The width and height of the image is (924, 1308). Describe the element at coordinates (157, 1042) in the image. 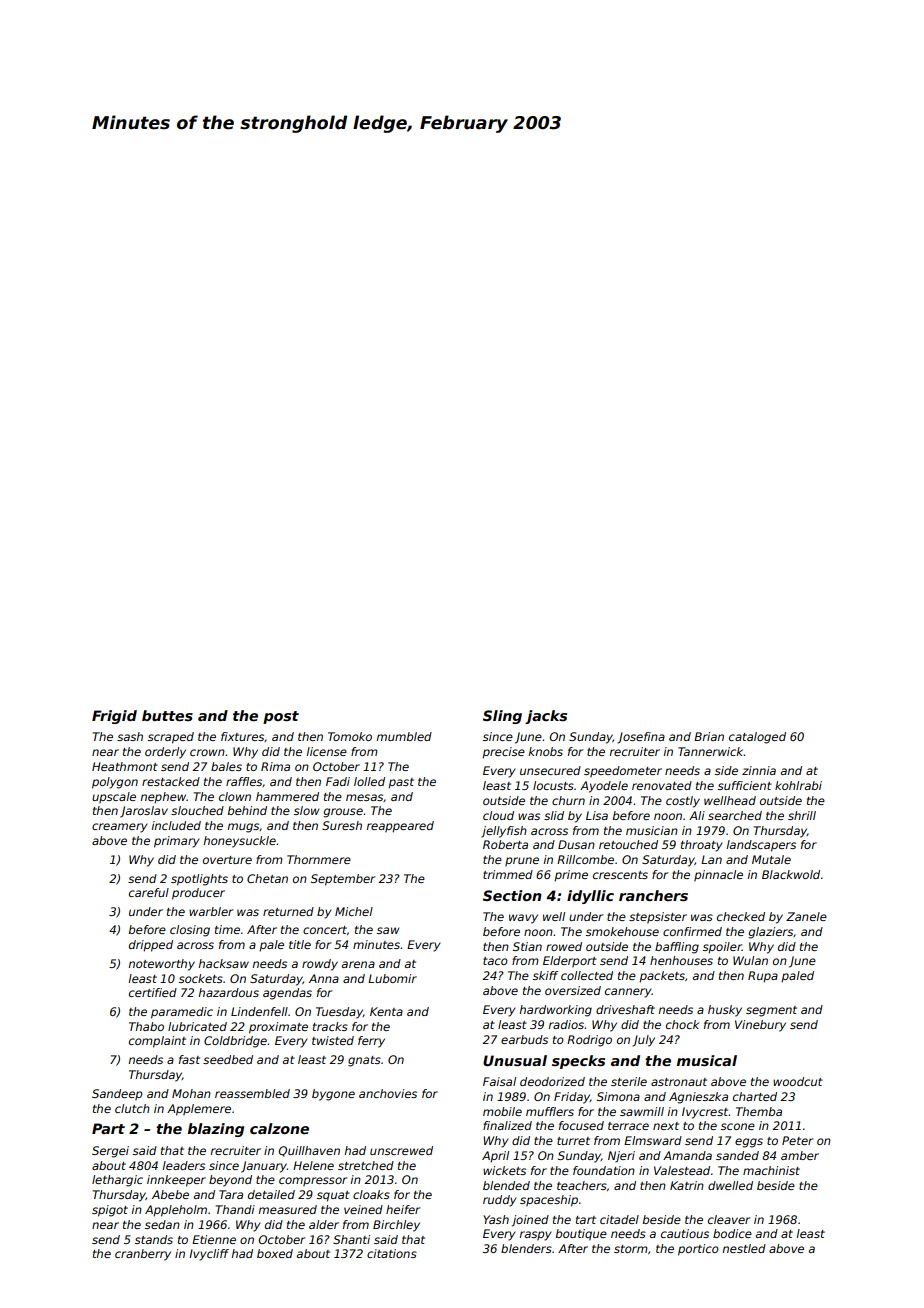

I see `complaint` at that location.
